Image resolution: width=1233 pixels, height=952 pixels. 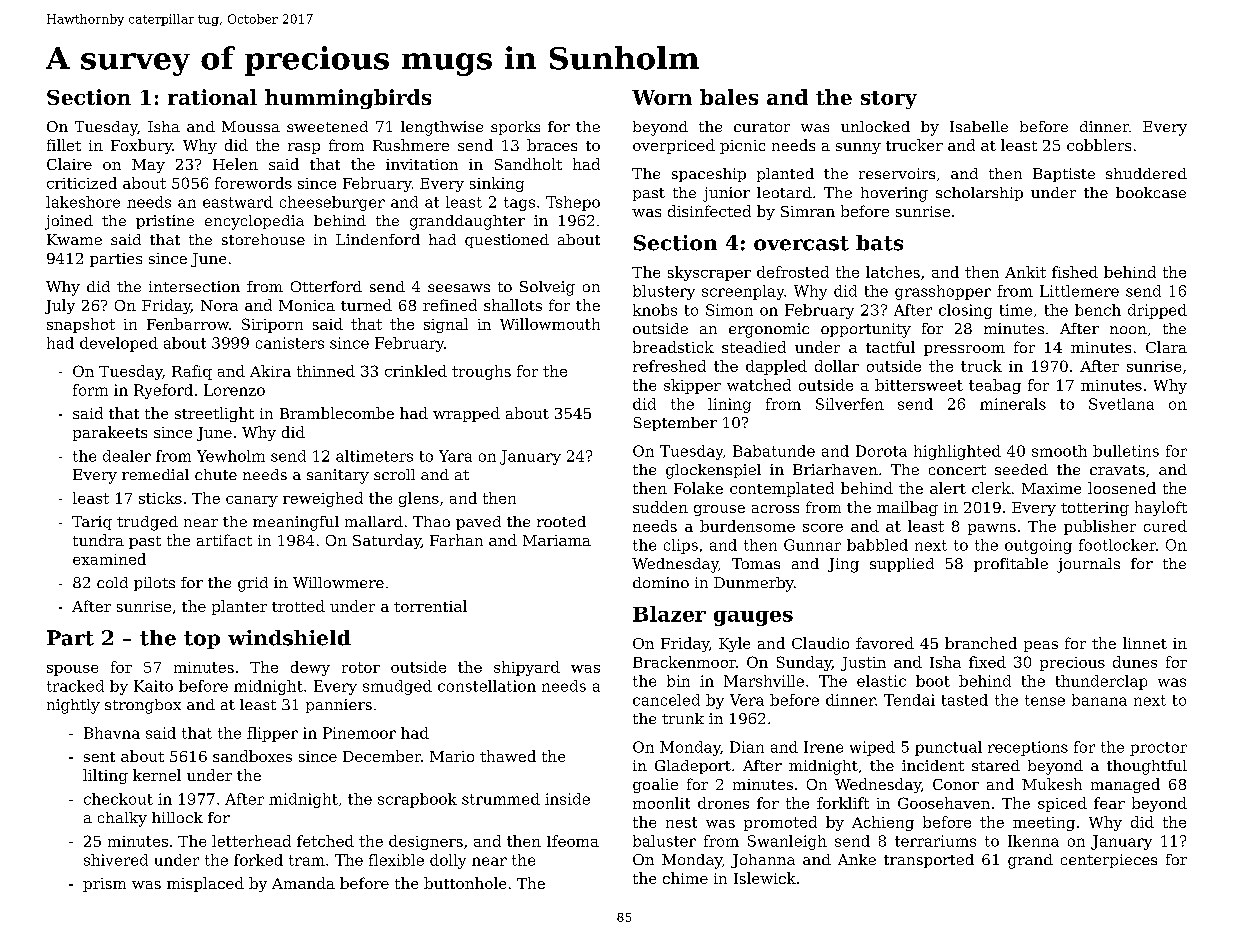 I want to click on Simran, so click(x=808, y=211).
